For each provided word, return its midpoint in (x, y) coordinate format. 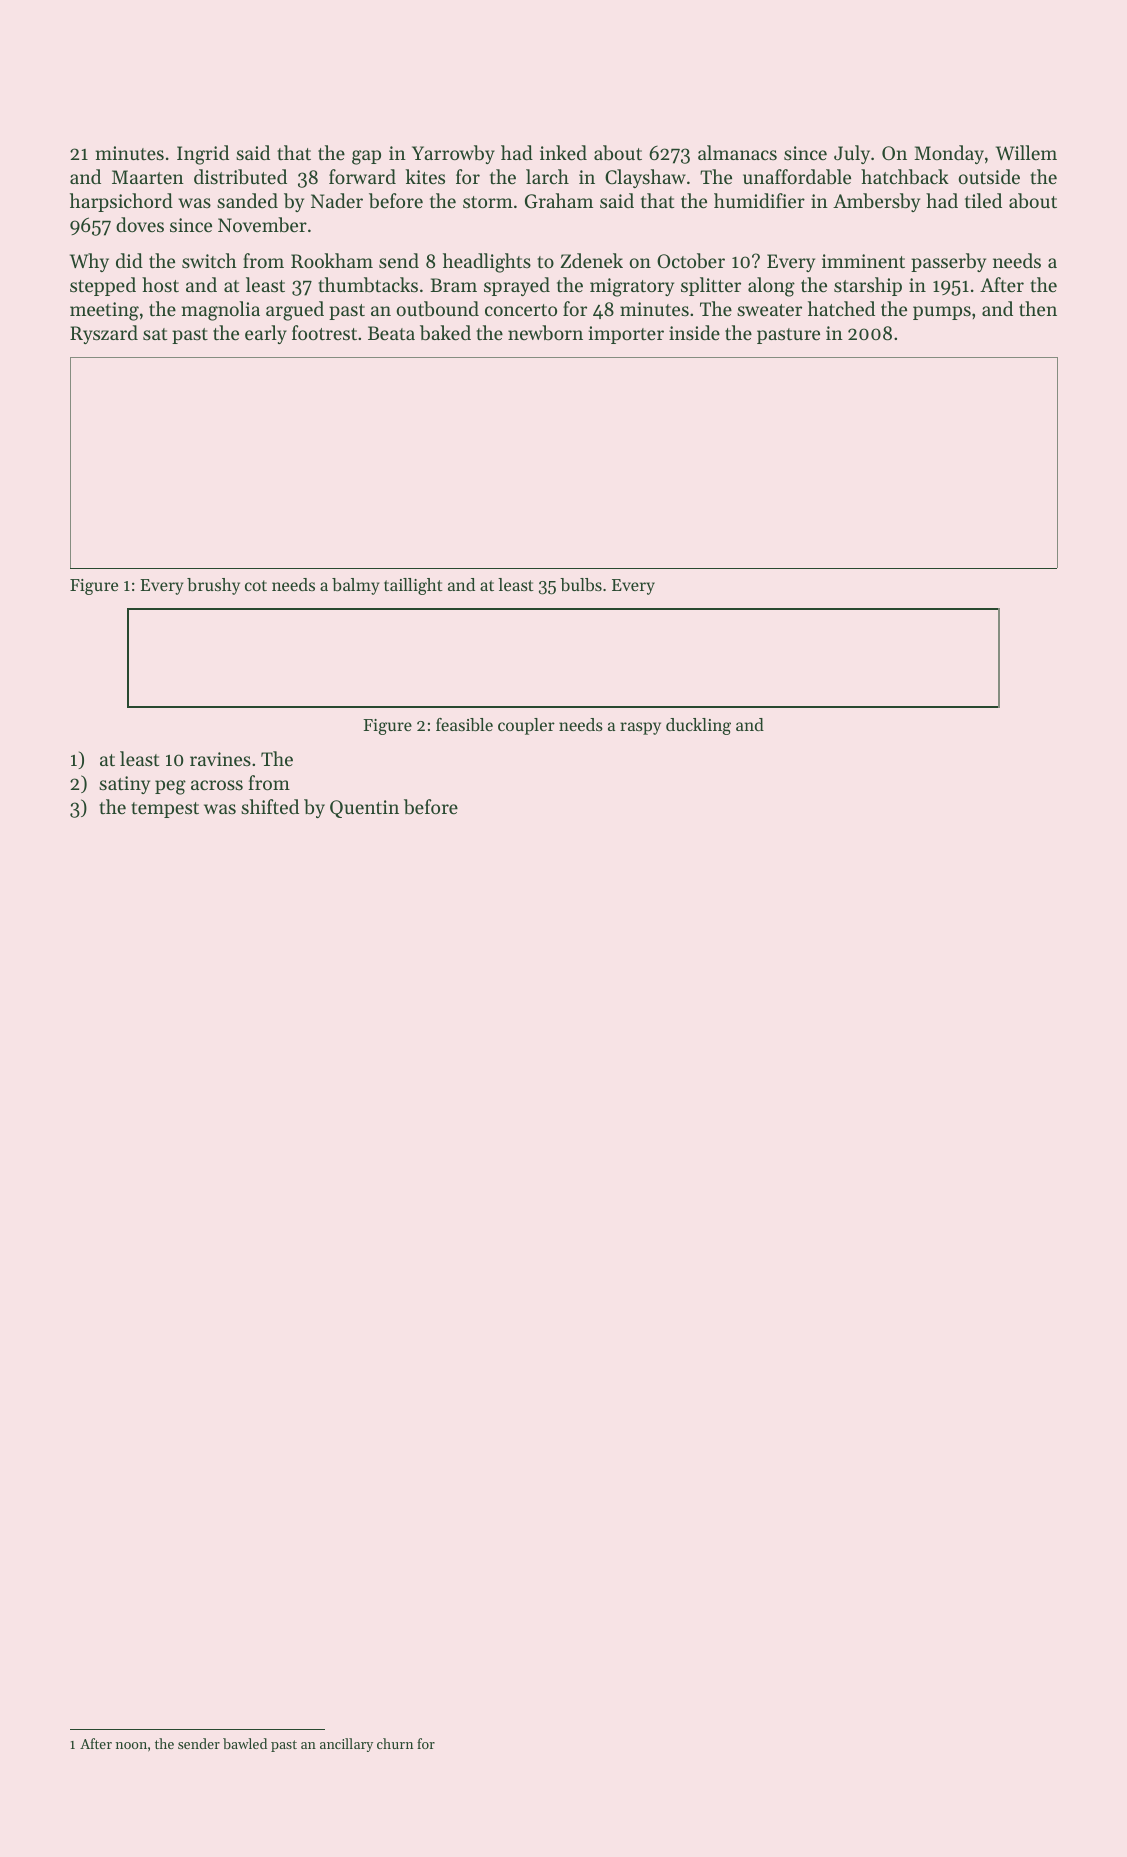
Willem (1026, 152)
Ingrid (203, 155)
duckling (698, 726)
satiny (124, 785)
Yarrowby (453, 154)
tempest (165, 810)
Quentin (364, 809)
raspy (640, 728)
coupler (526, 726)
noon (131, 1745)
